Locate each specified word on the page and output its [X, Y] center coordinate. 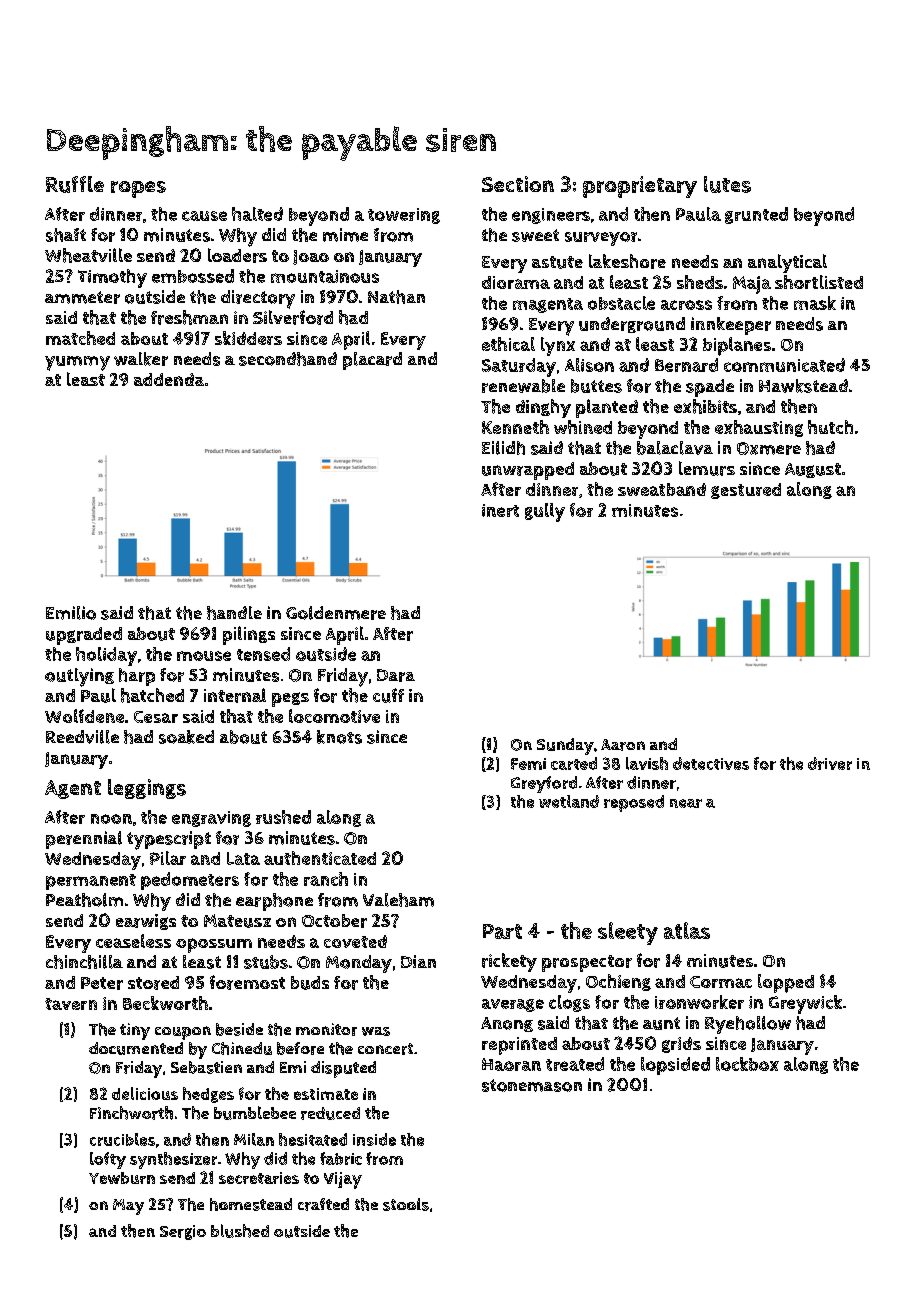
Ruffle [75, 184]
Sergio [183, 1232]
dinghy [543, 408]
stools [406, 1204]
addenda [169, 379]
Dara [396, 675]
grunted [756, 215]
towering [404, 216]
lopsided [675, 1066]
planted [607, 408]
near [686, 803]
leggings [147, 789]
